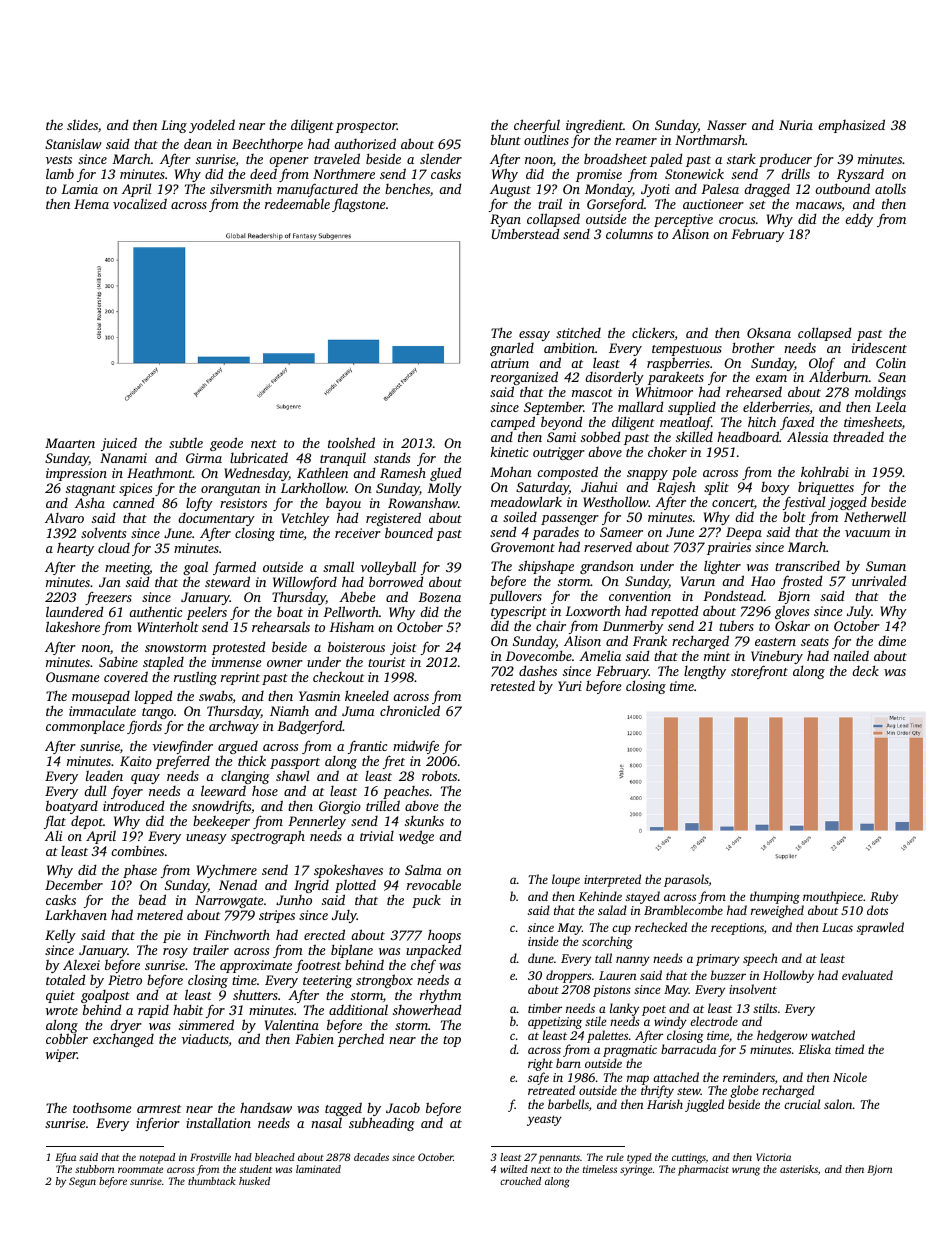 The image size is (952, 1233). Describe the element at coordinates (62, 1011) in the image. I see `wrote` at that location.
